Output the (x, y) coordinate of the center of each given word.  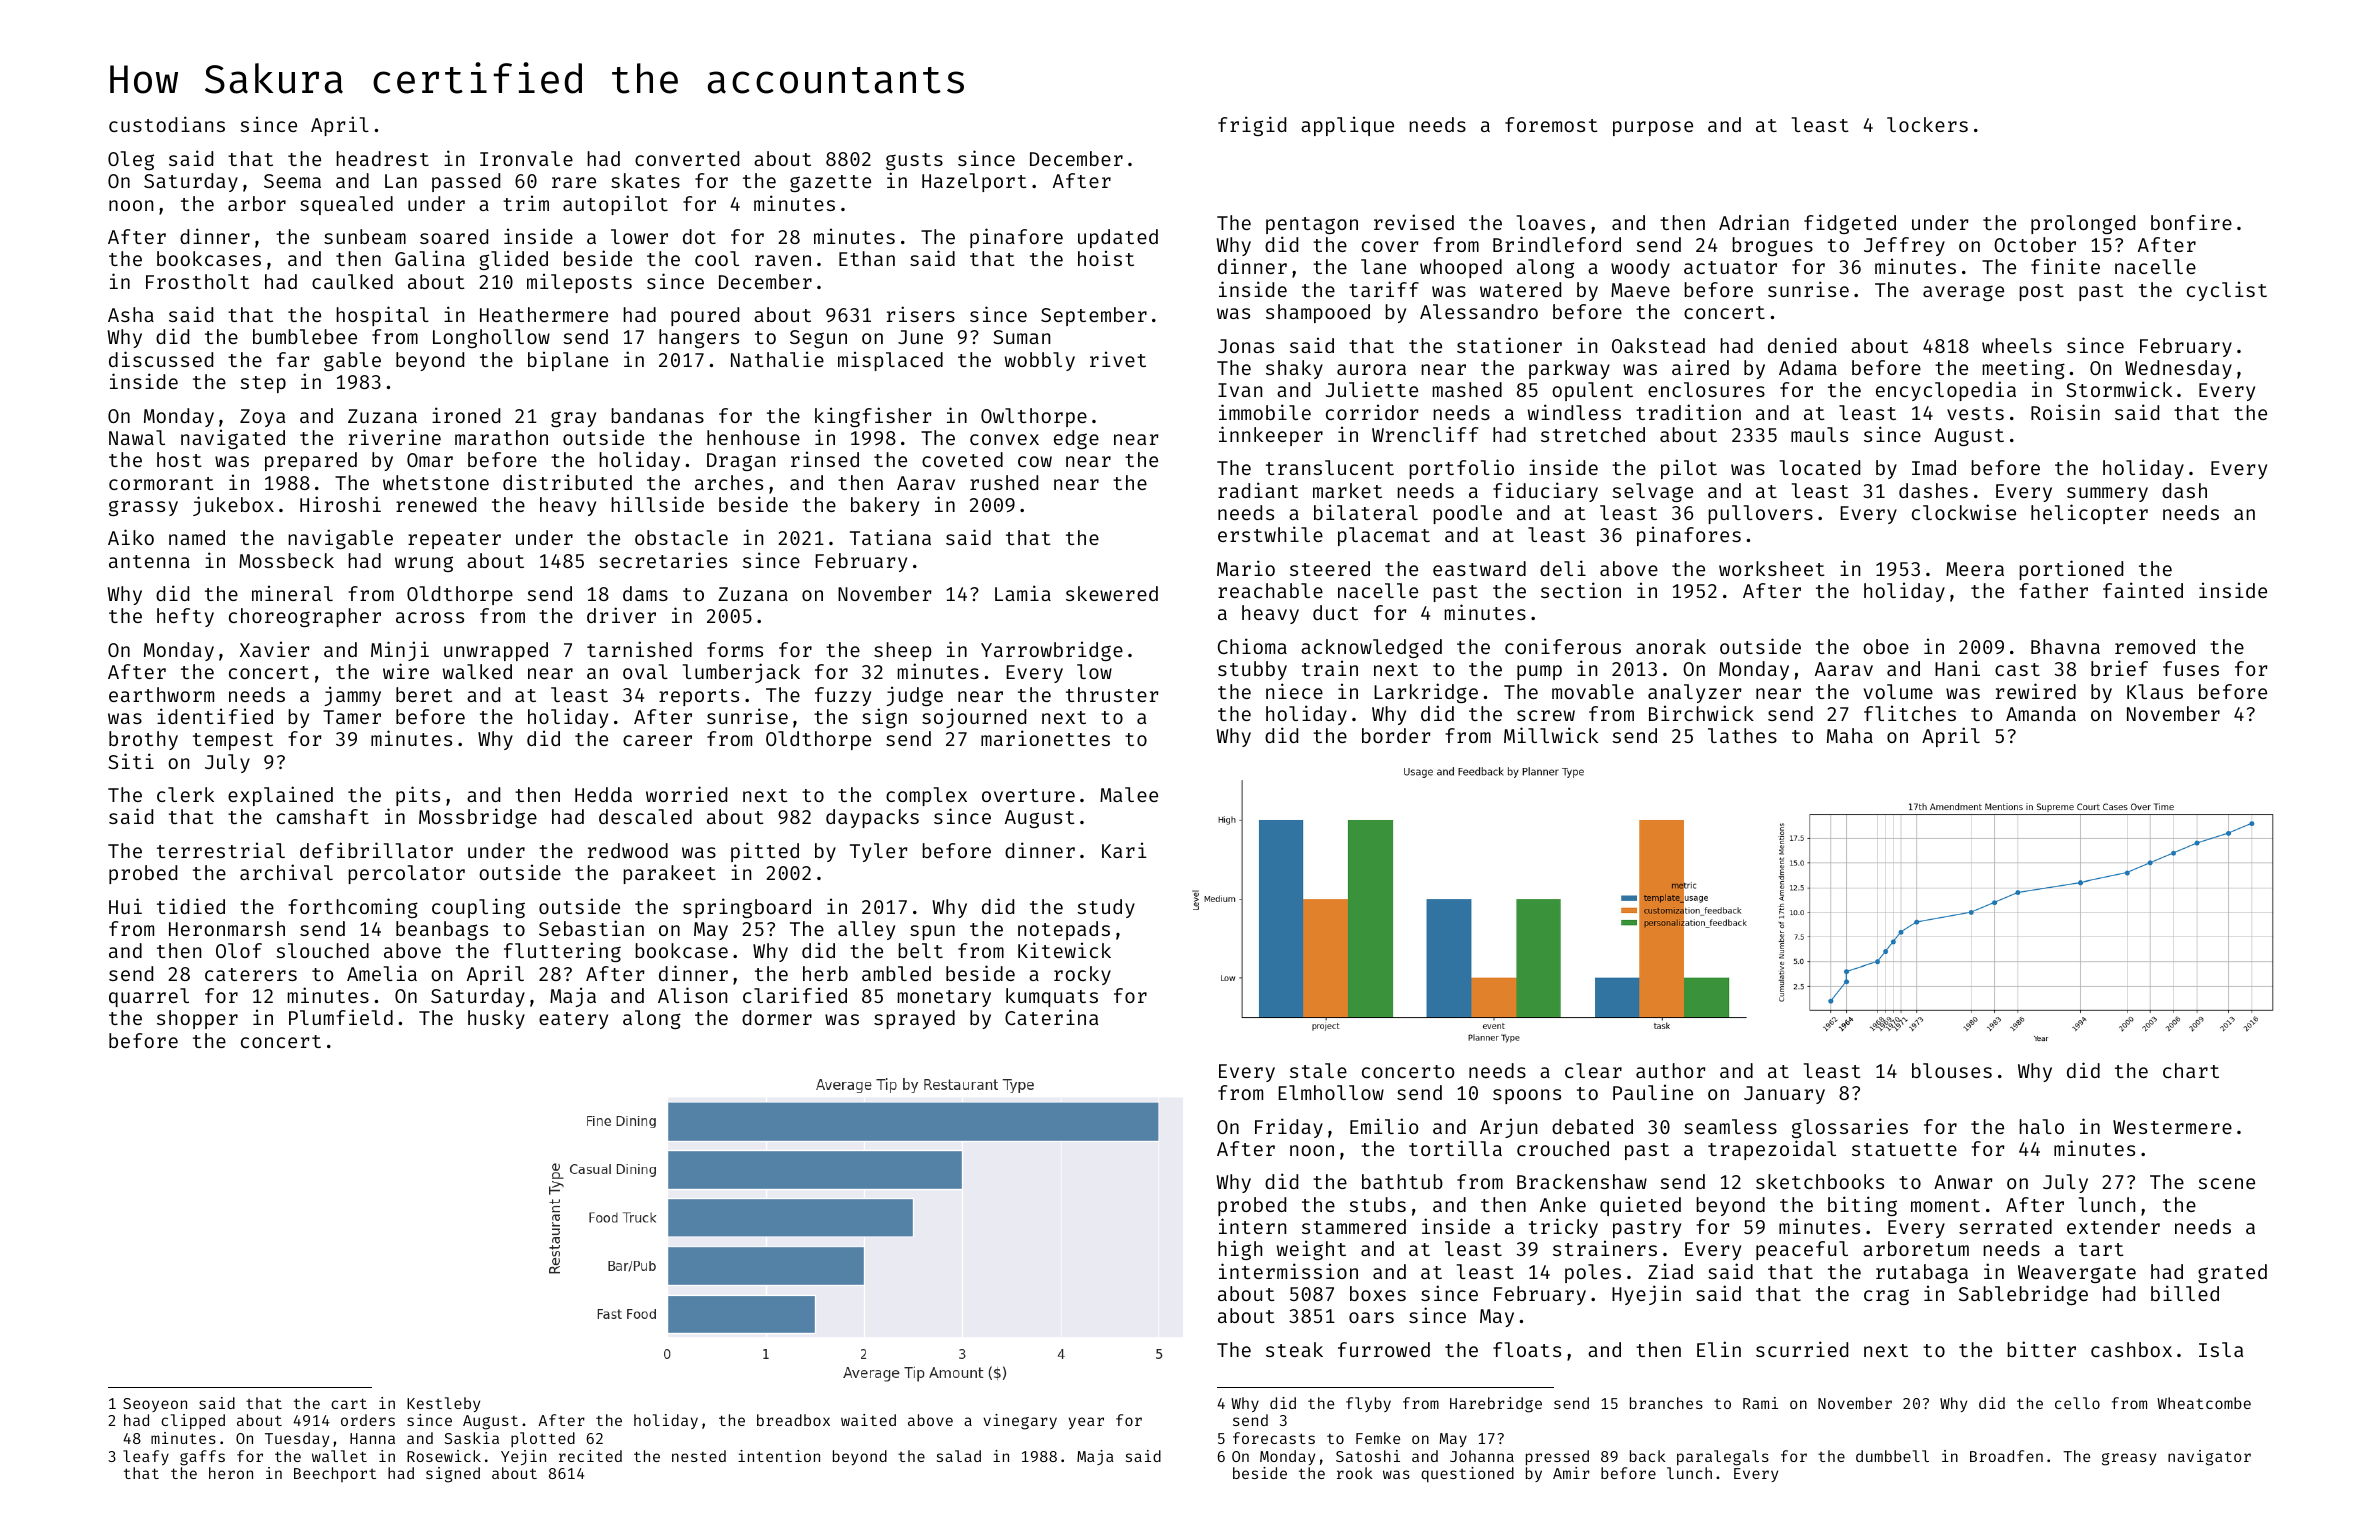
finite (2065, 266)
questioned (1467, 1474)
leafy (146, 1457)
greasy (2129, 1459)
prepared (311, 461)
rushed (1004, 482)
